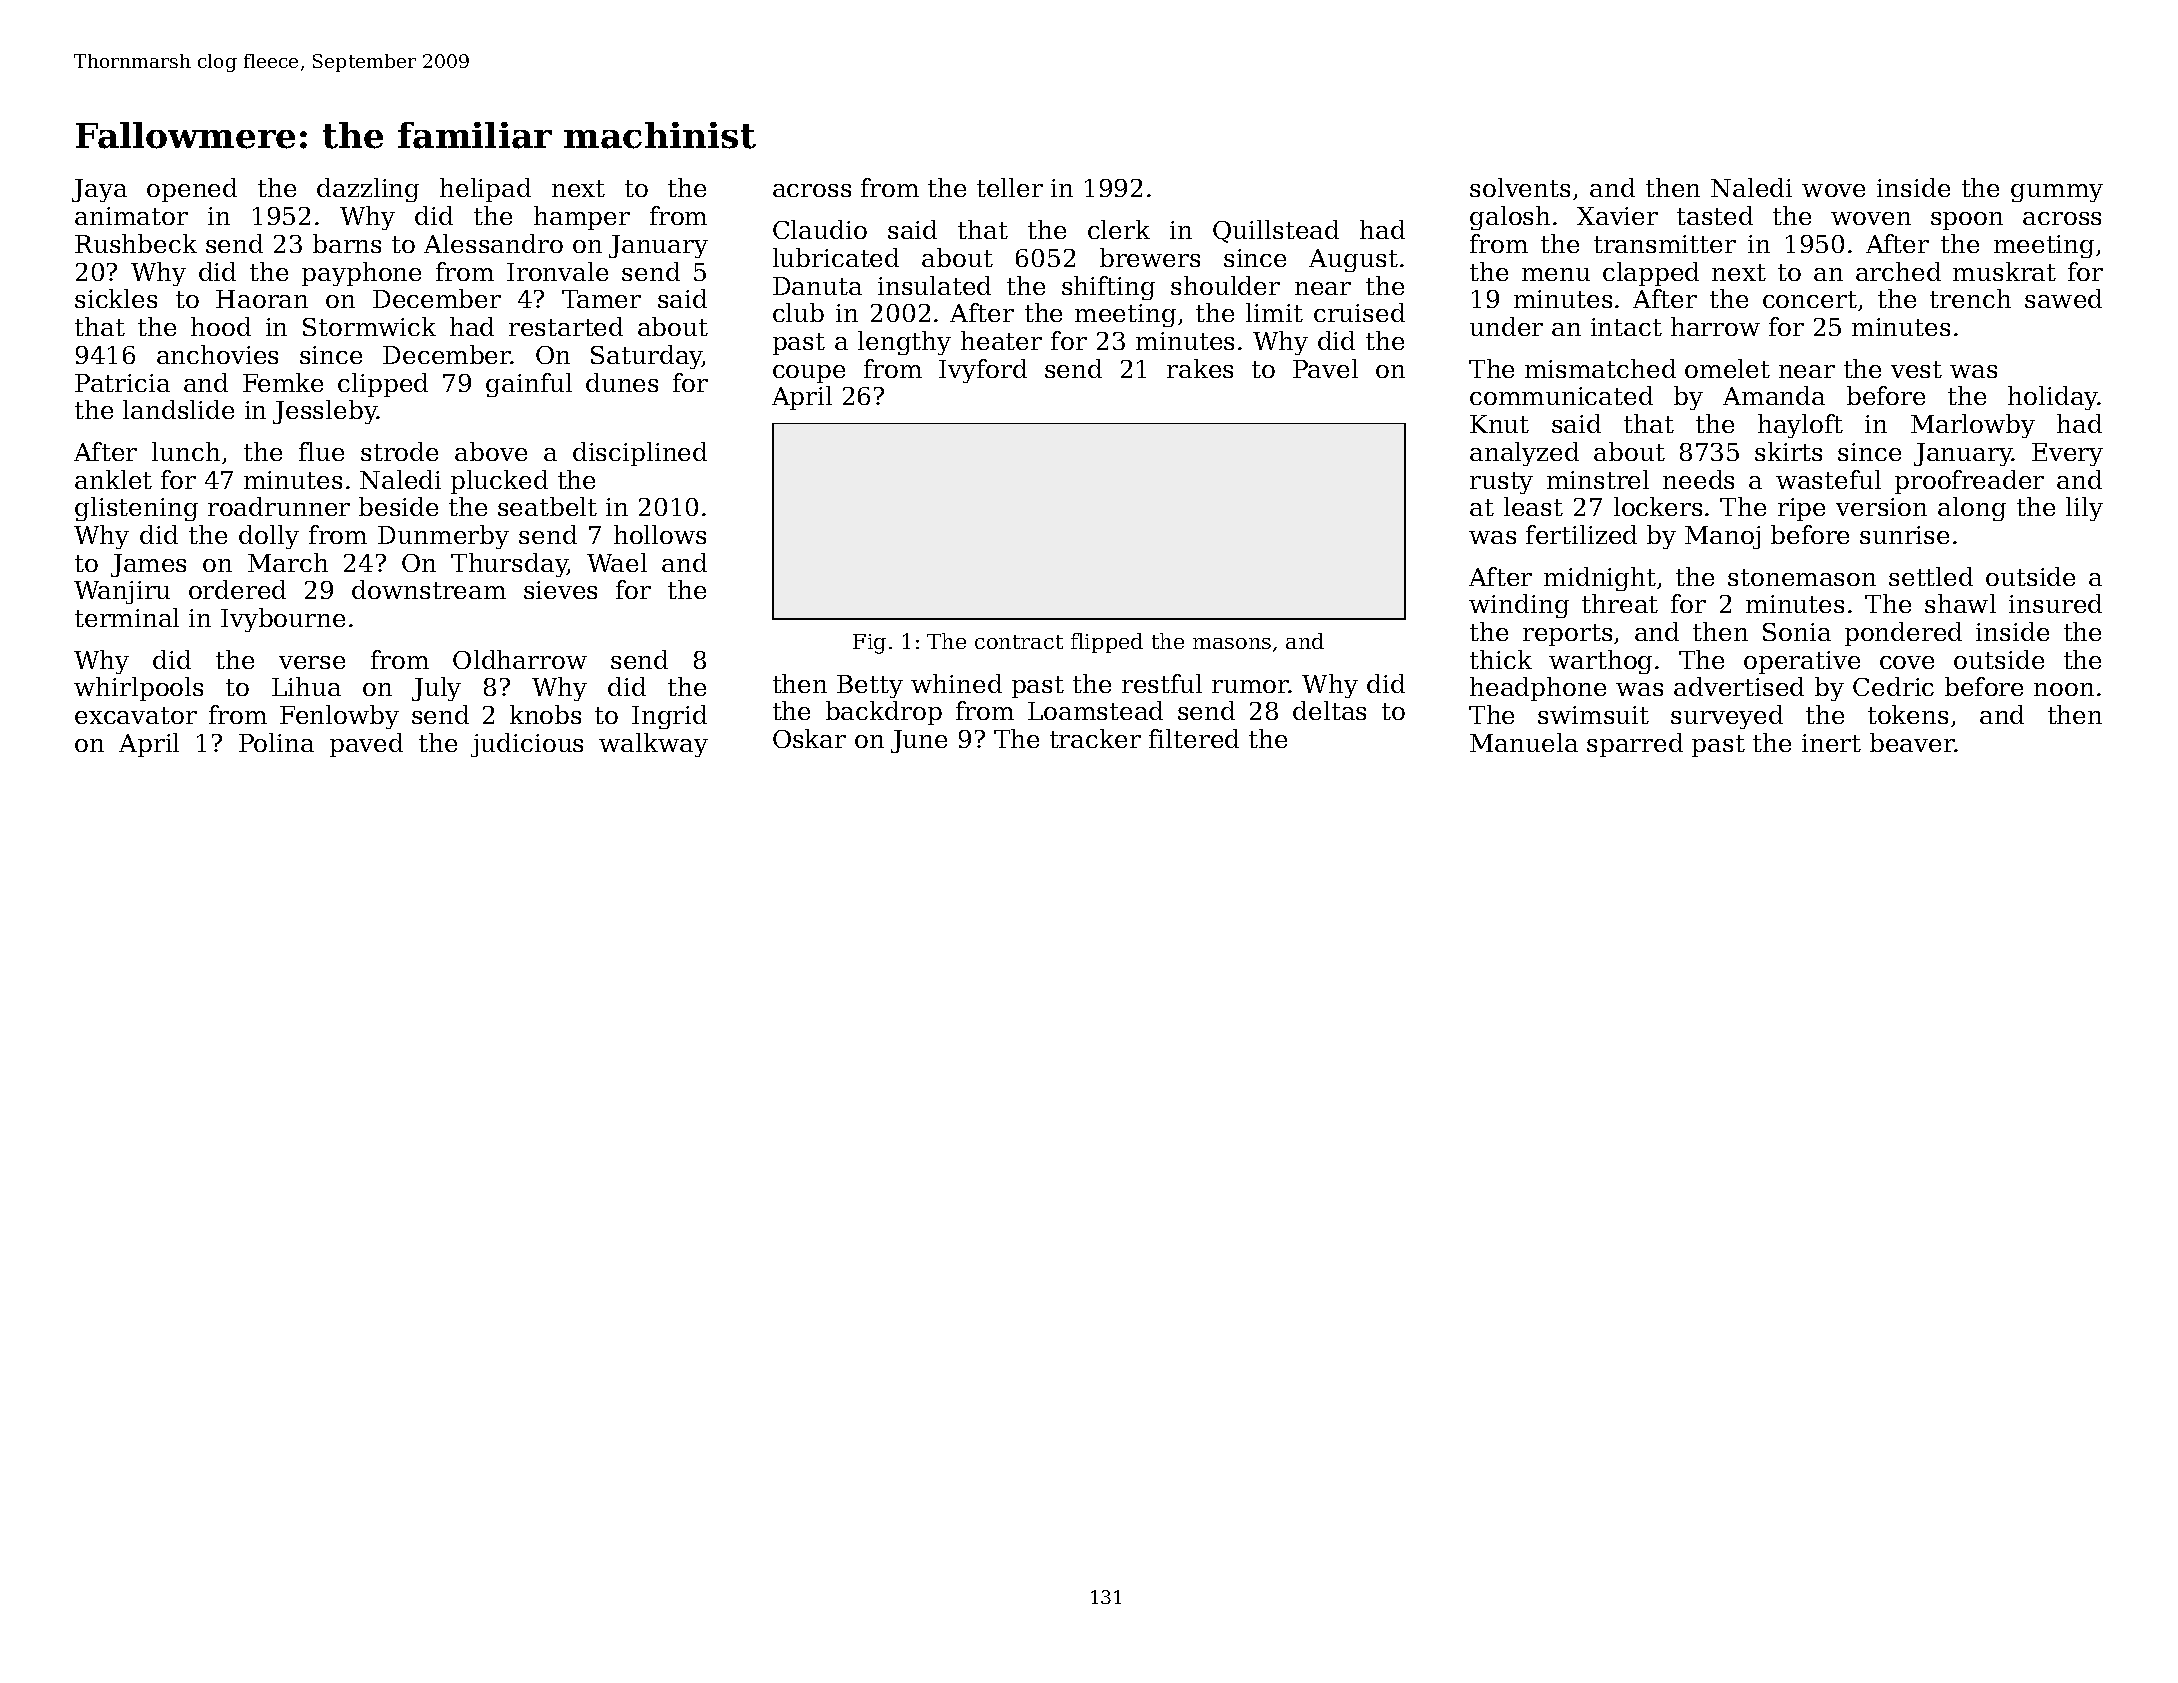  What do you see at coordinates (1960, 603) in the screenshot?
I see `shawl` at bounding box center [1960, 603].
